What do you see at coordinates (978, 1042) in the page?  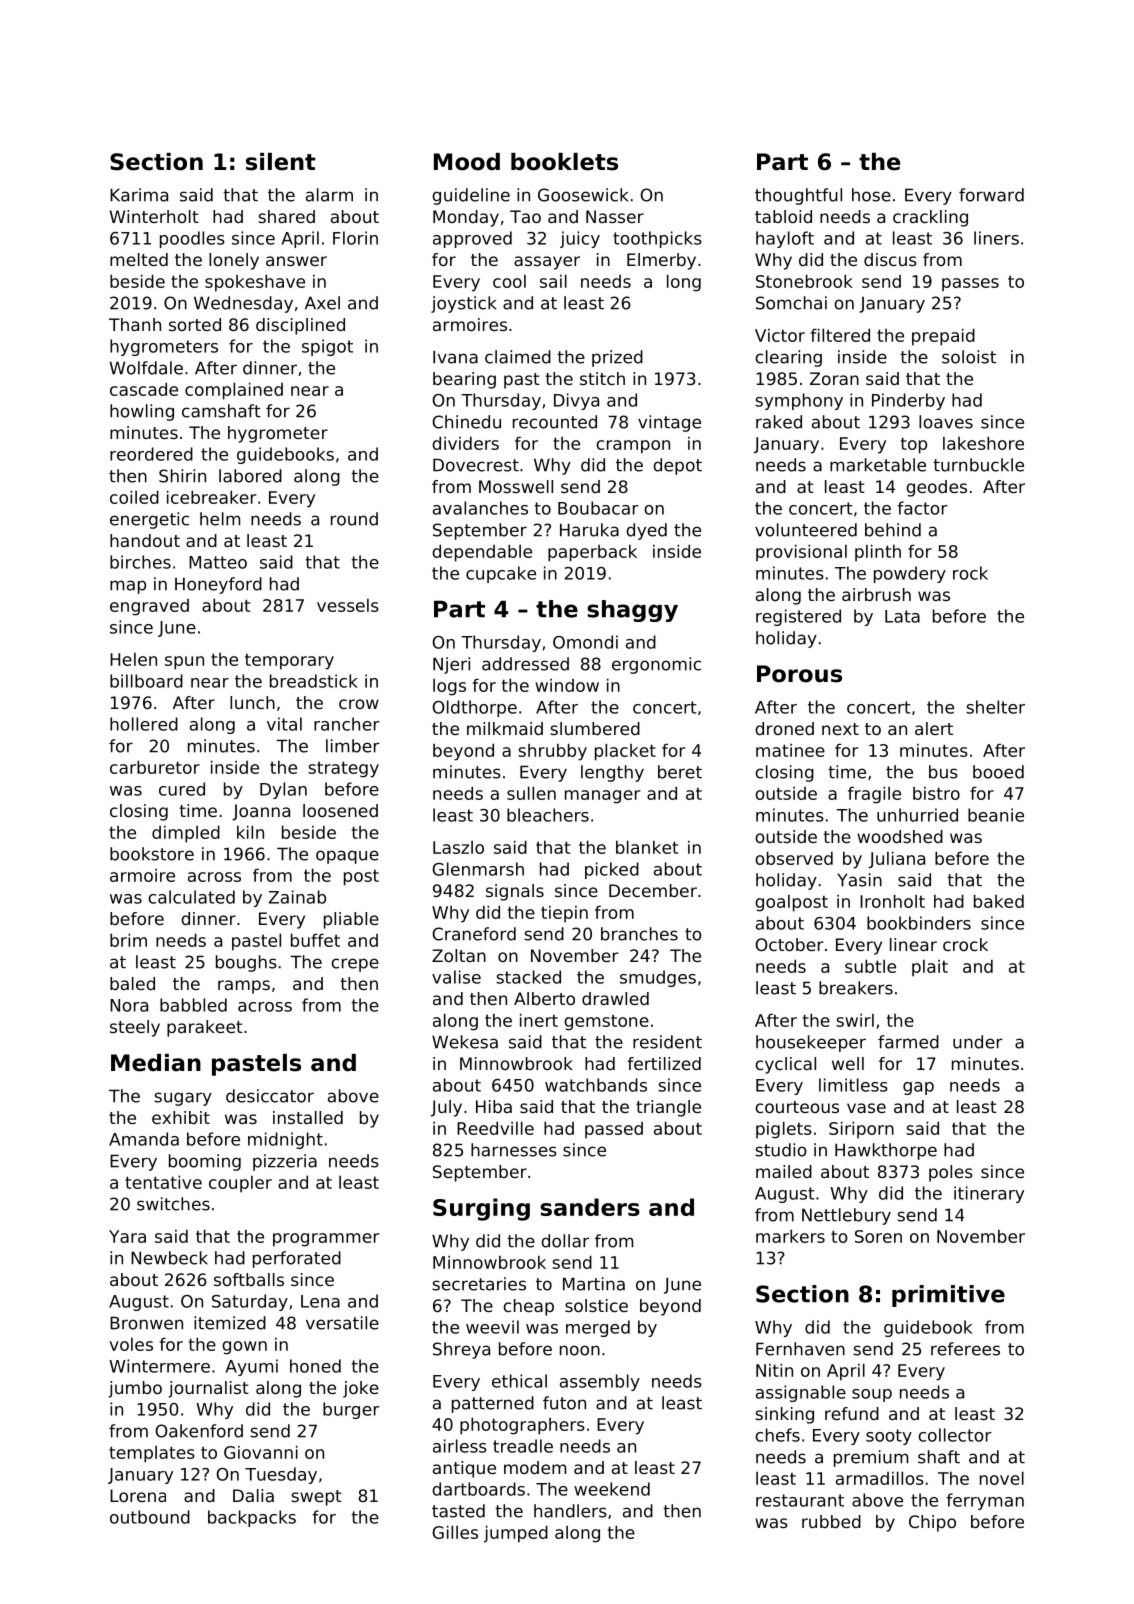 I see `under` at bounding box center [978, 1042].
